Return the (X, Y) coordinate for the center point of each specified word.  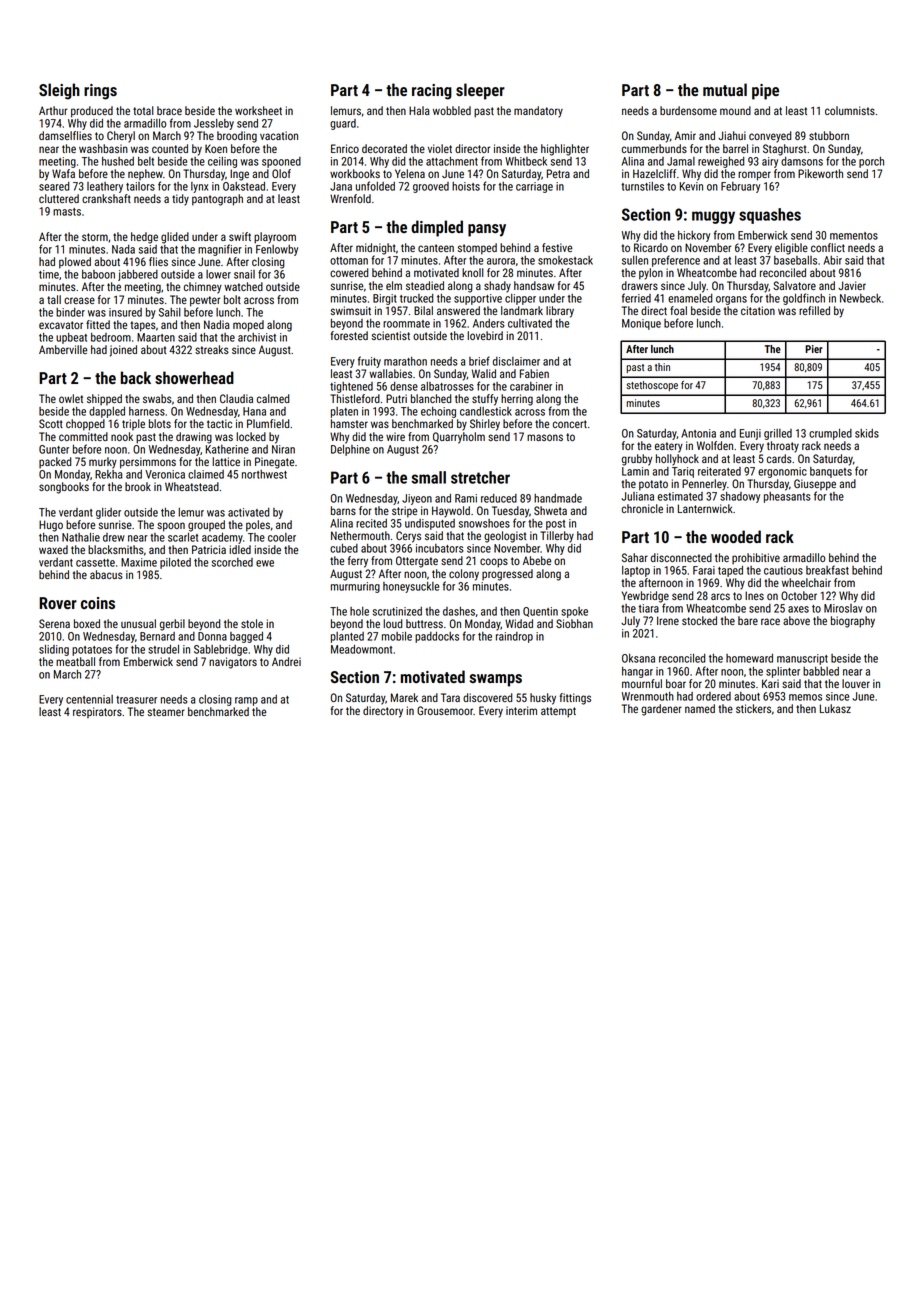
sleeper (480, 91)
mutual (725, 89)
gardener (661, 710)
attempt (558, 712)
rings (100, 92)
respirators (97, 712)
